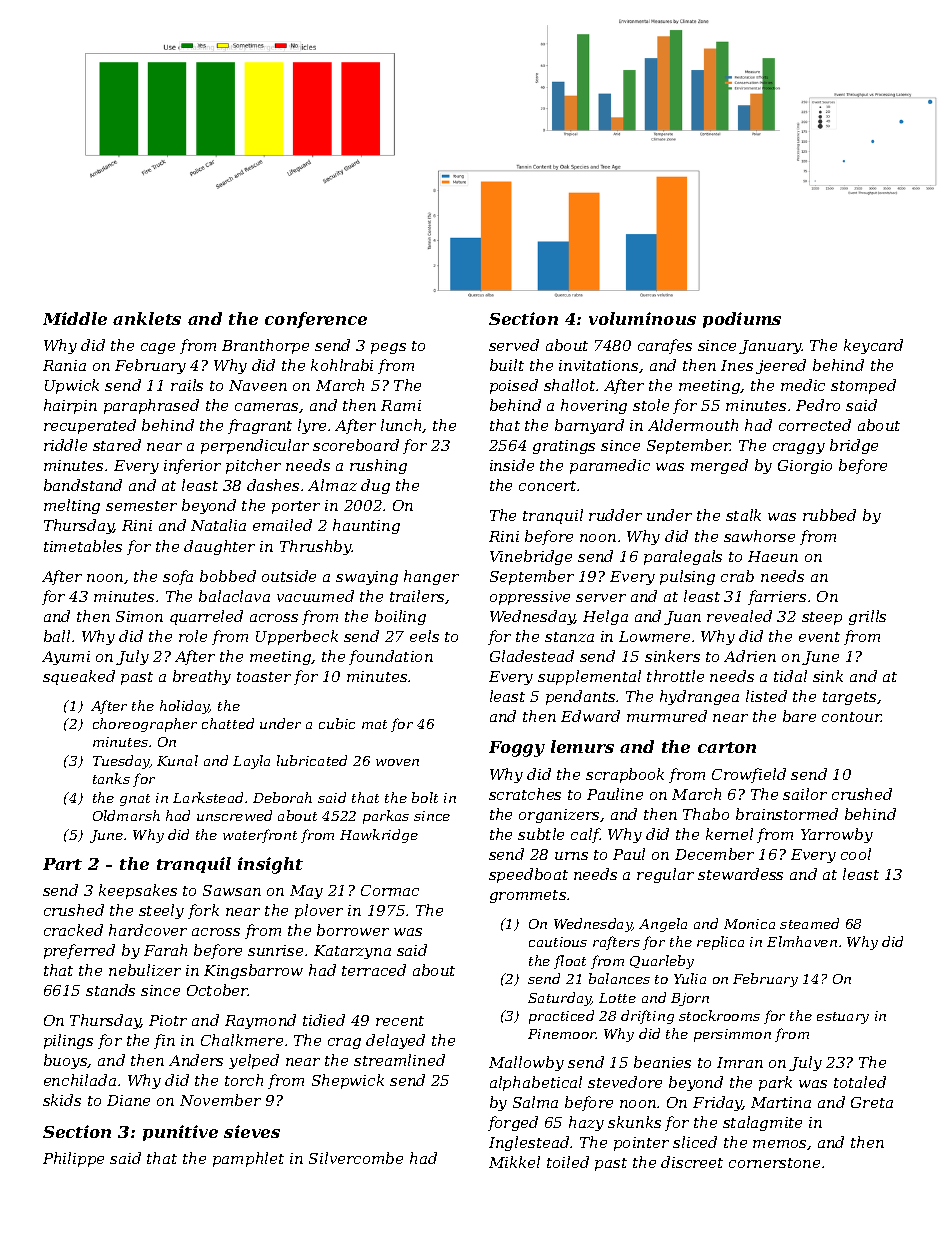 This image has width=952, height=1233. What do you see at coordinates (135, 800) in the image?
I see `gnat` at bounding box center [135, 800].
